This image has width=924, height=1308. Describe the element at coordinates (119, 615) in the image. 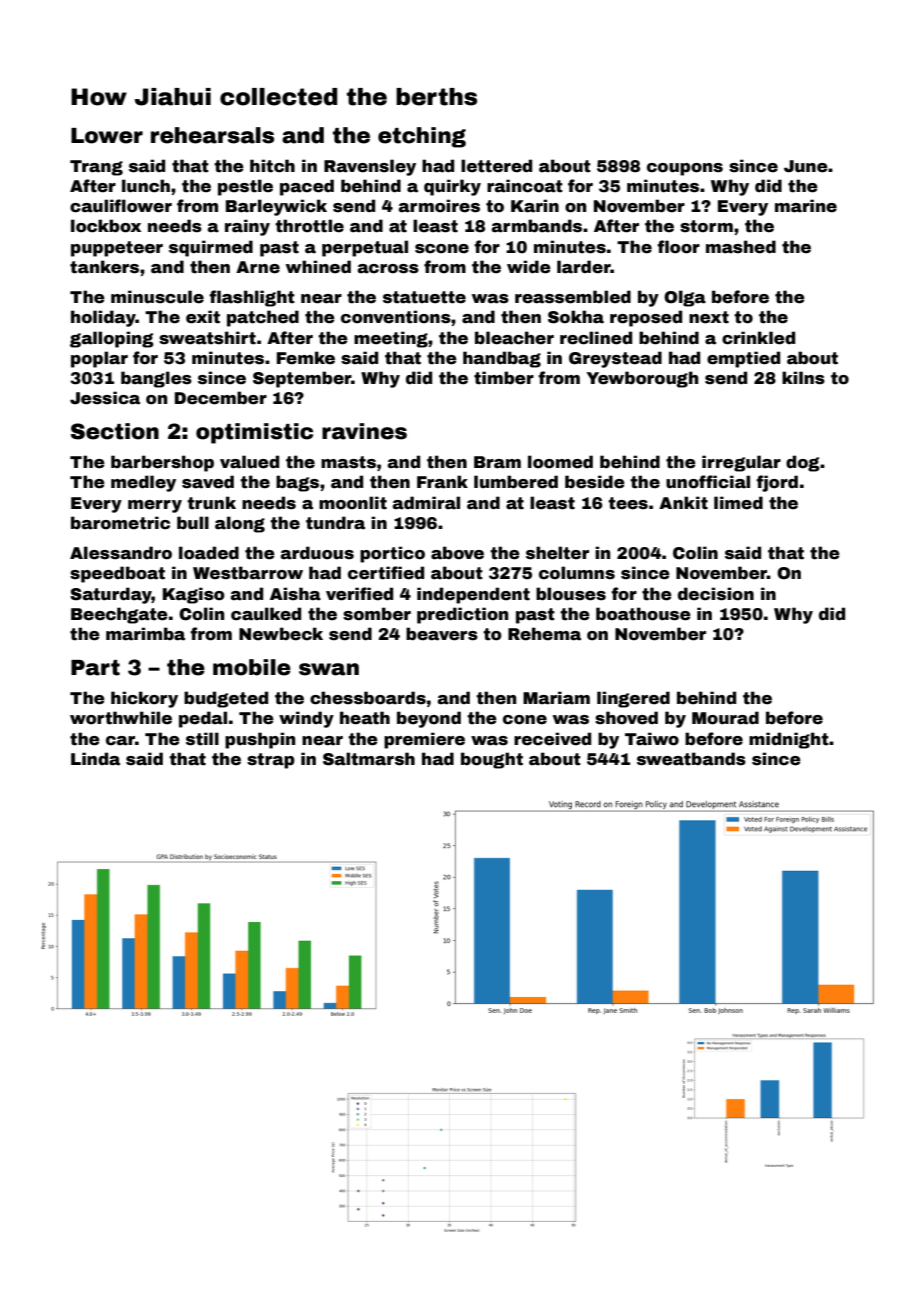

I see `Beechgate` at that location.
